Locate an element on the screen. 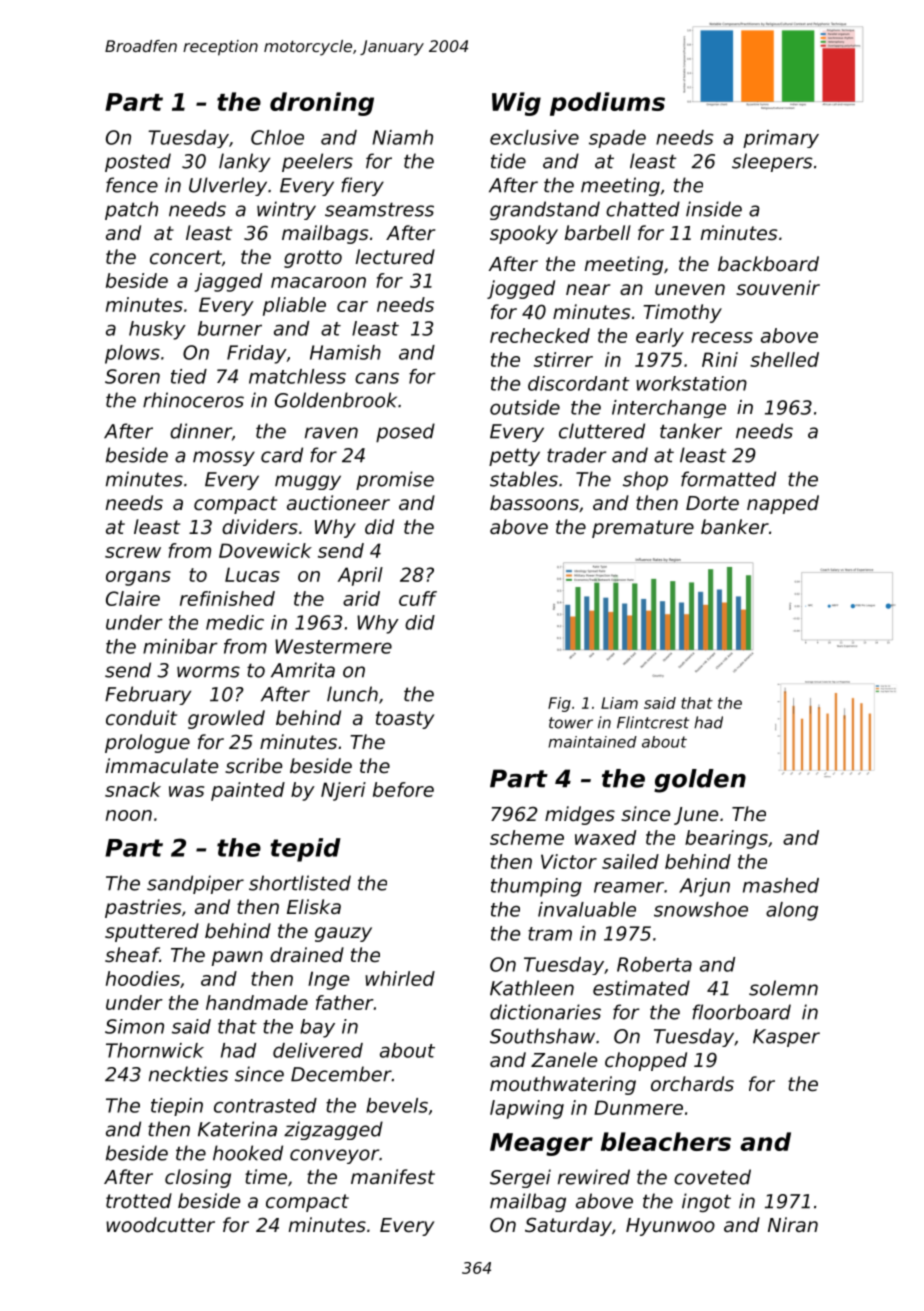  Flintcrest is located at coordinates (653, 722).
